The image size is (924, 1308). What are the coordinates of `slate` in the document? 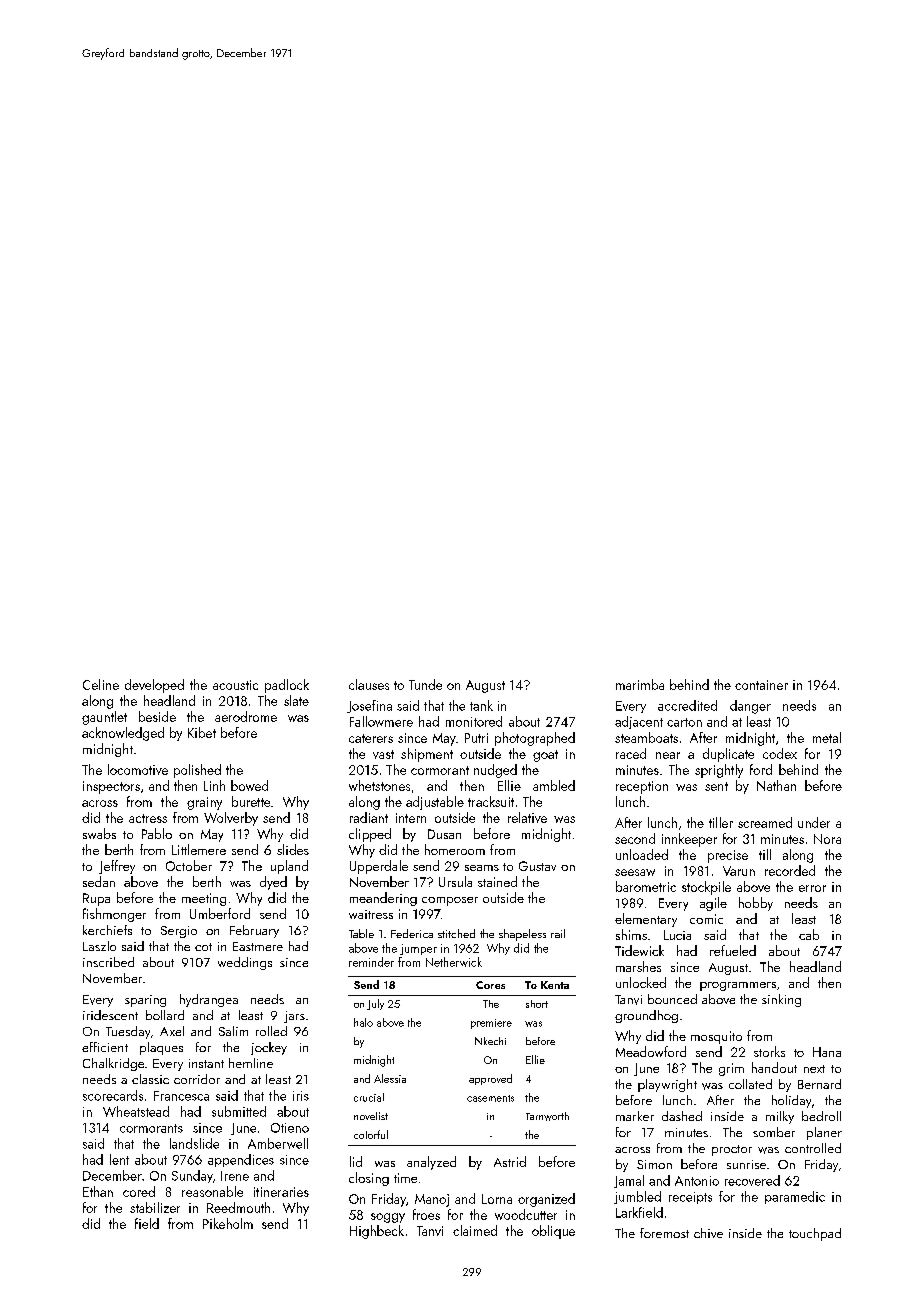 It's located at (296, 700).
